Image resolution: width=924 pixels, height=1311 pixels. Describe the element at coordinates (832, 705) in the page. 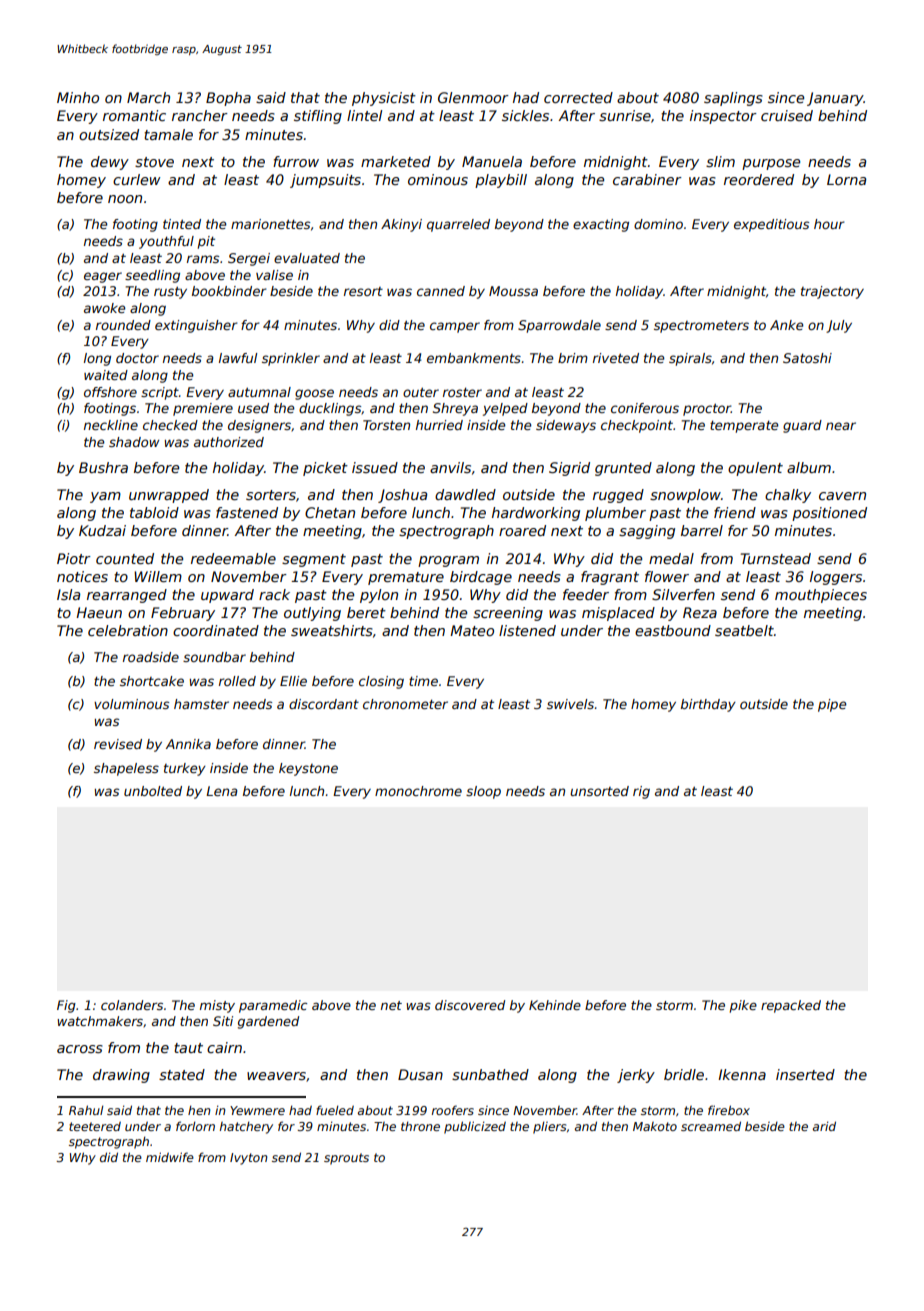

I see `pipe` at that location.
